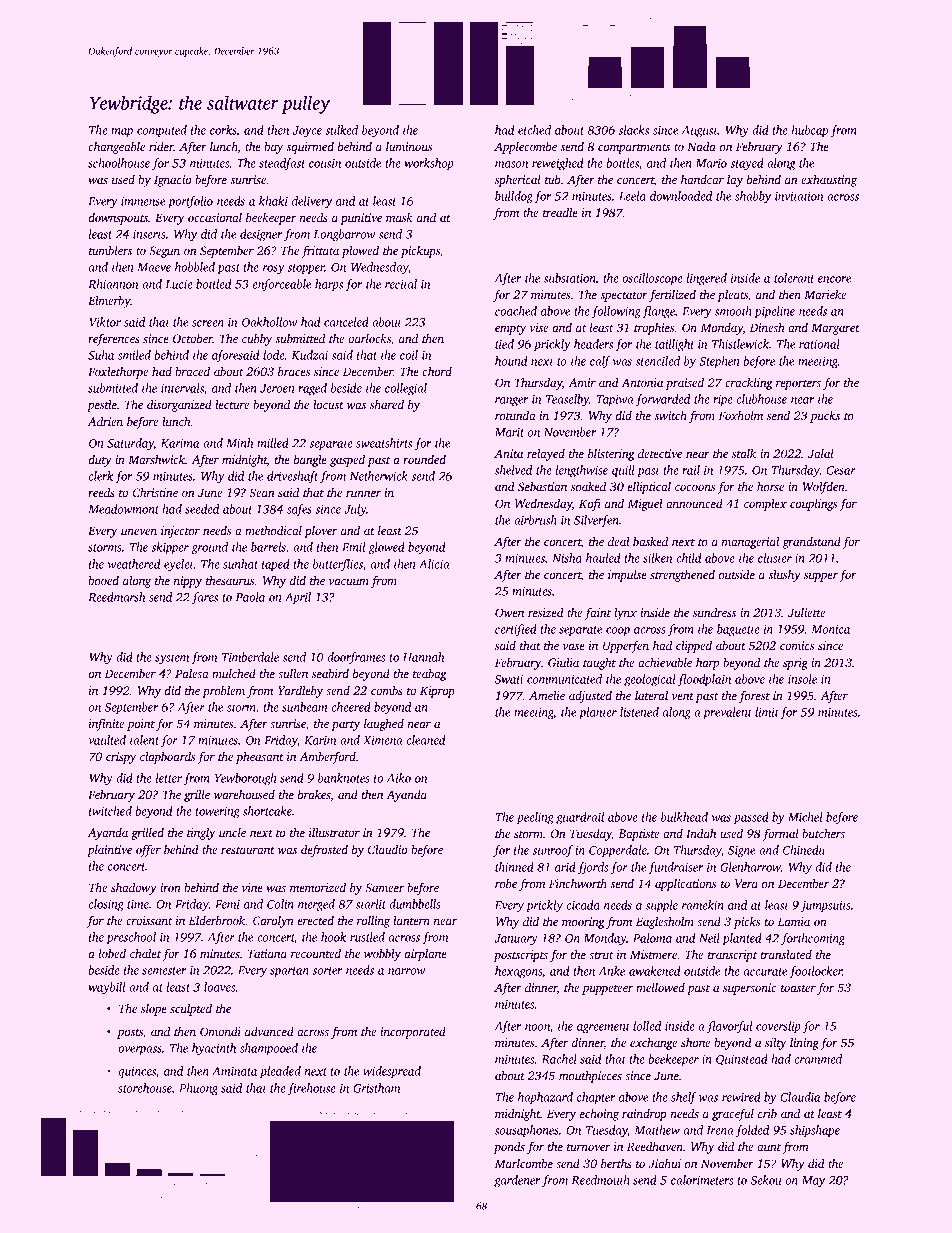 The image size is (952, 1233). What do you see at coordinates (273, 530) in the image?
I see `methodical` at bounding box center [273, 530].
